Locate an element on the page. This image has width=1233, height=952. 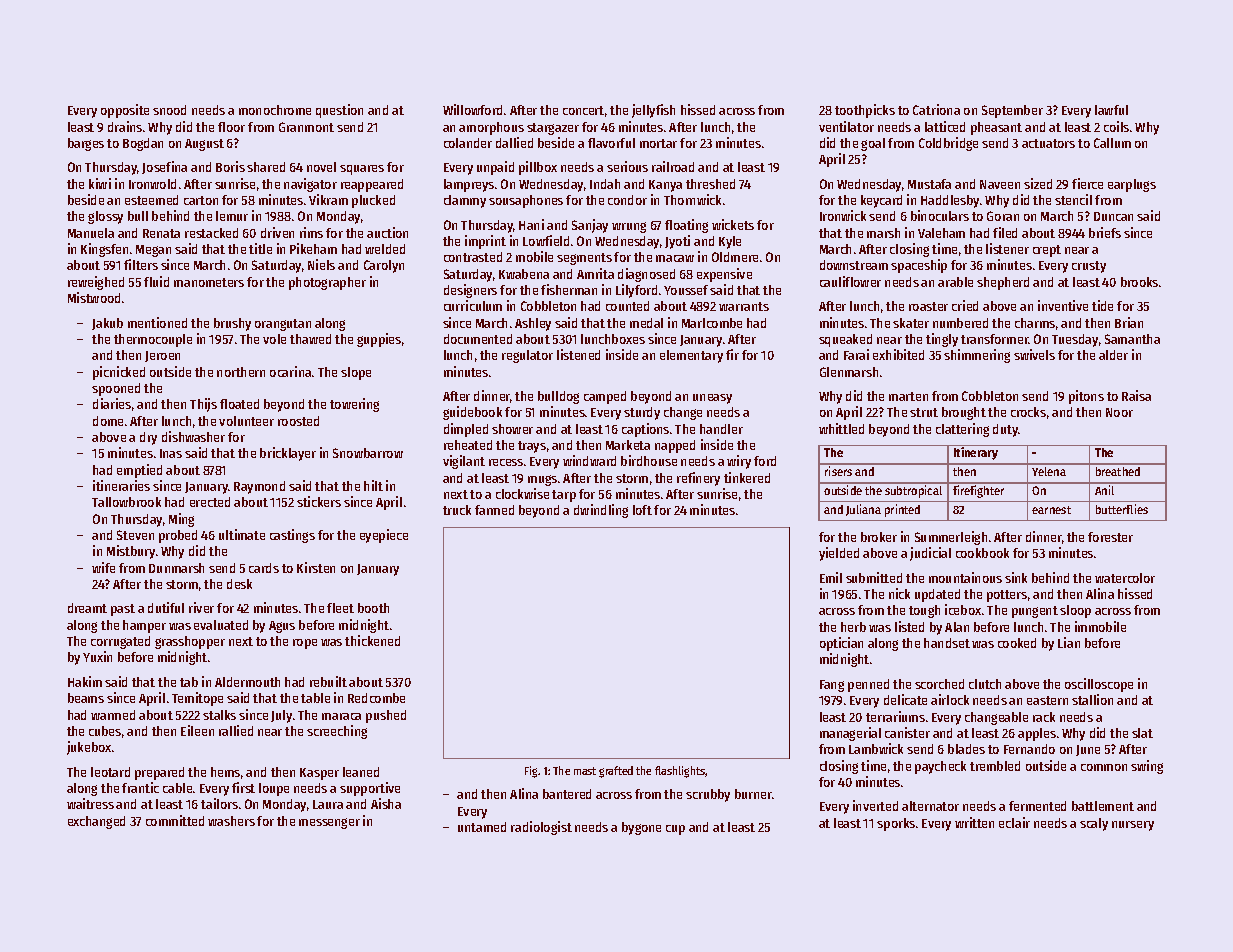
guidebook is located at coordinates (472, 413).
